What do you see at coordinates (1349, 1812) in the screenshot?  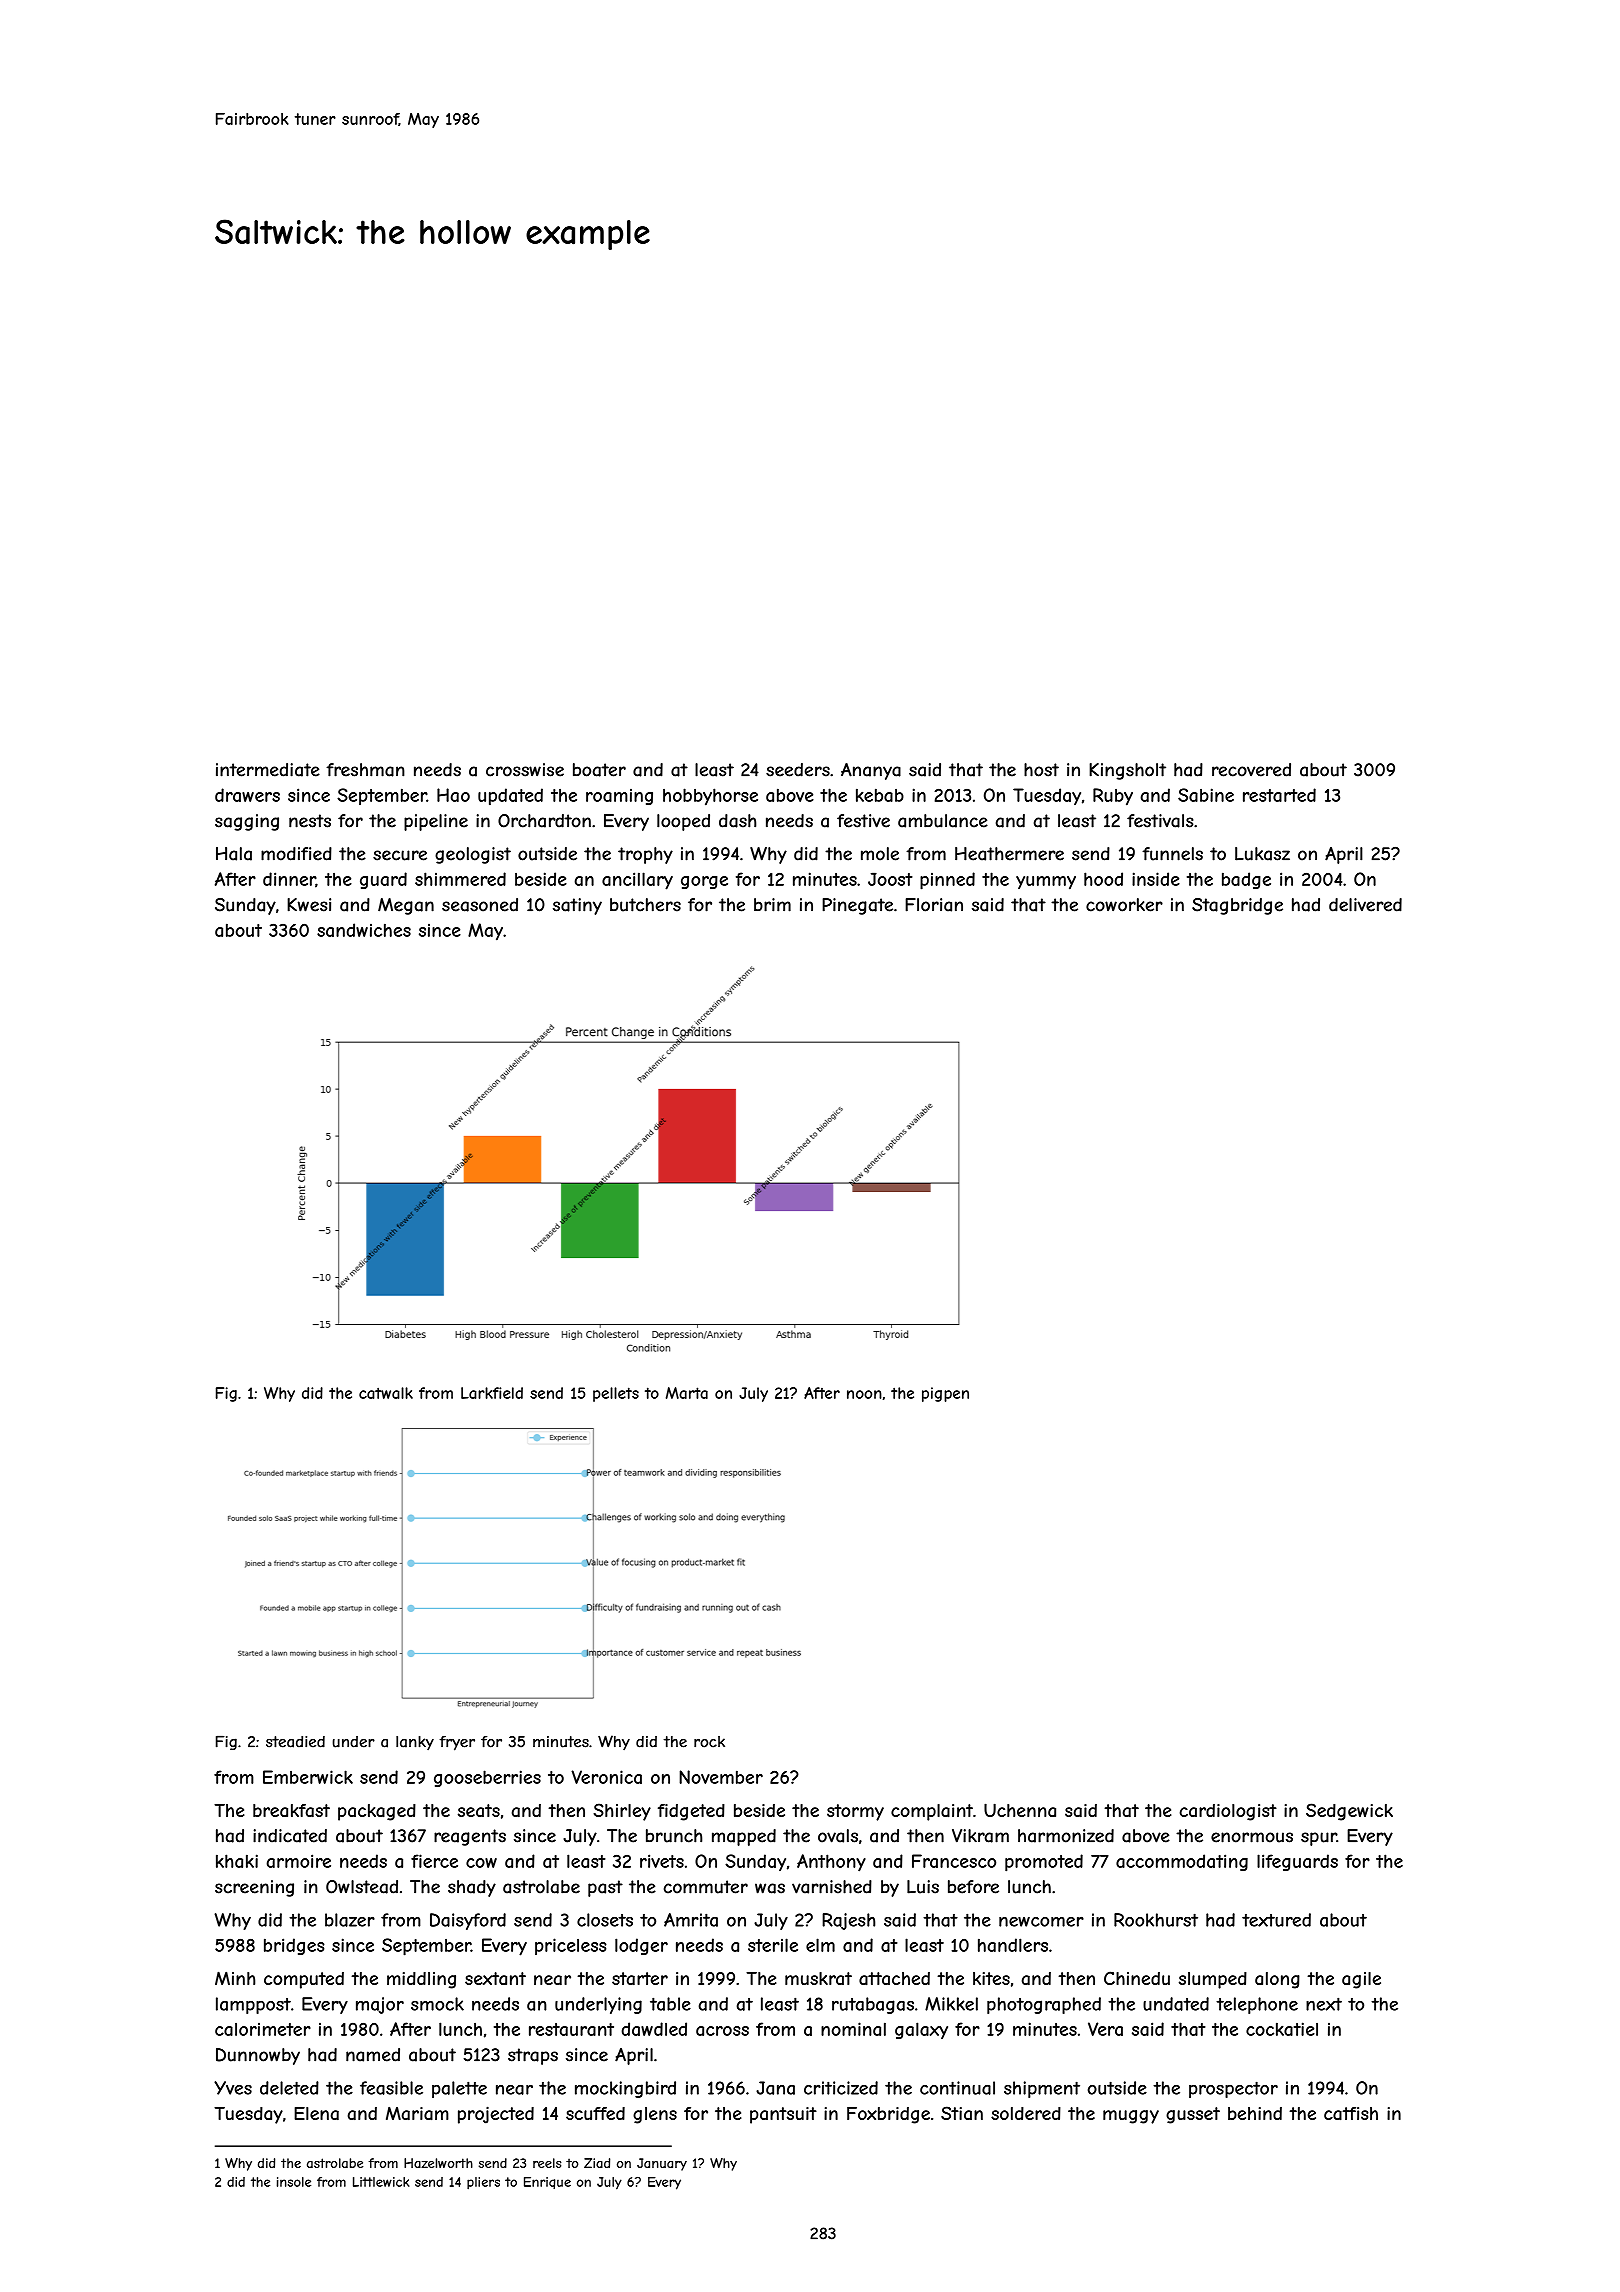 I see `Sedgewick` at bounding box center [1349, 1812].
